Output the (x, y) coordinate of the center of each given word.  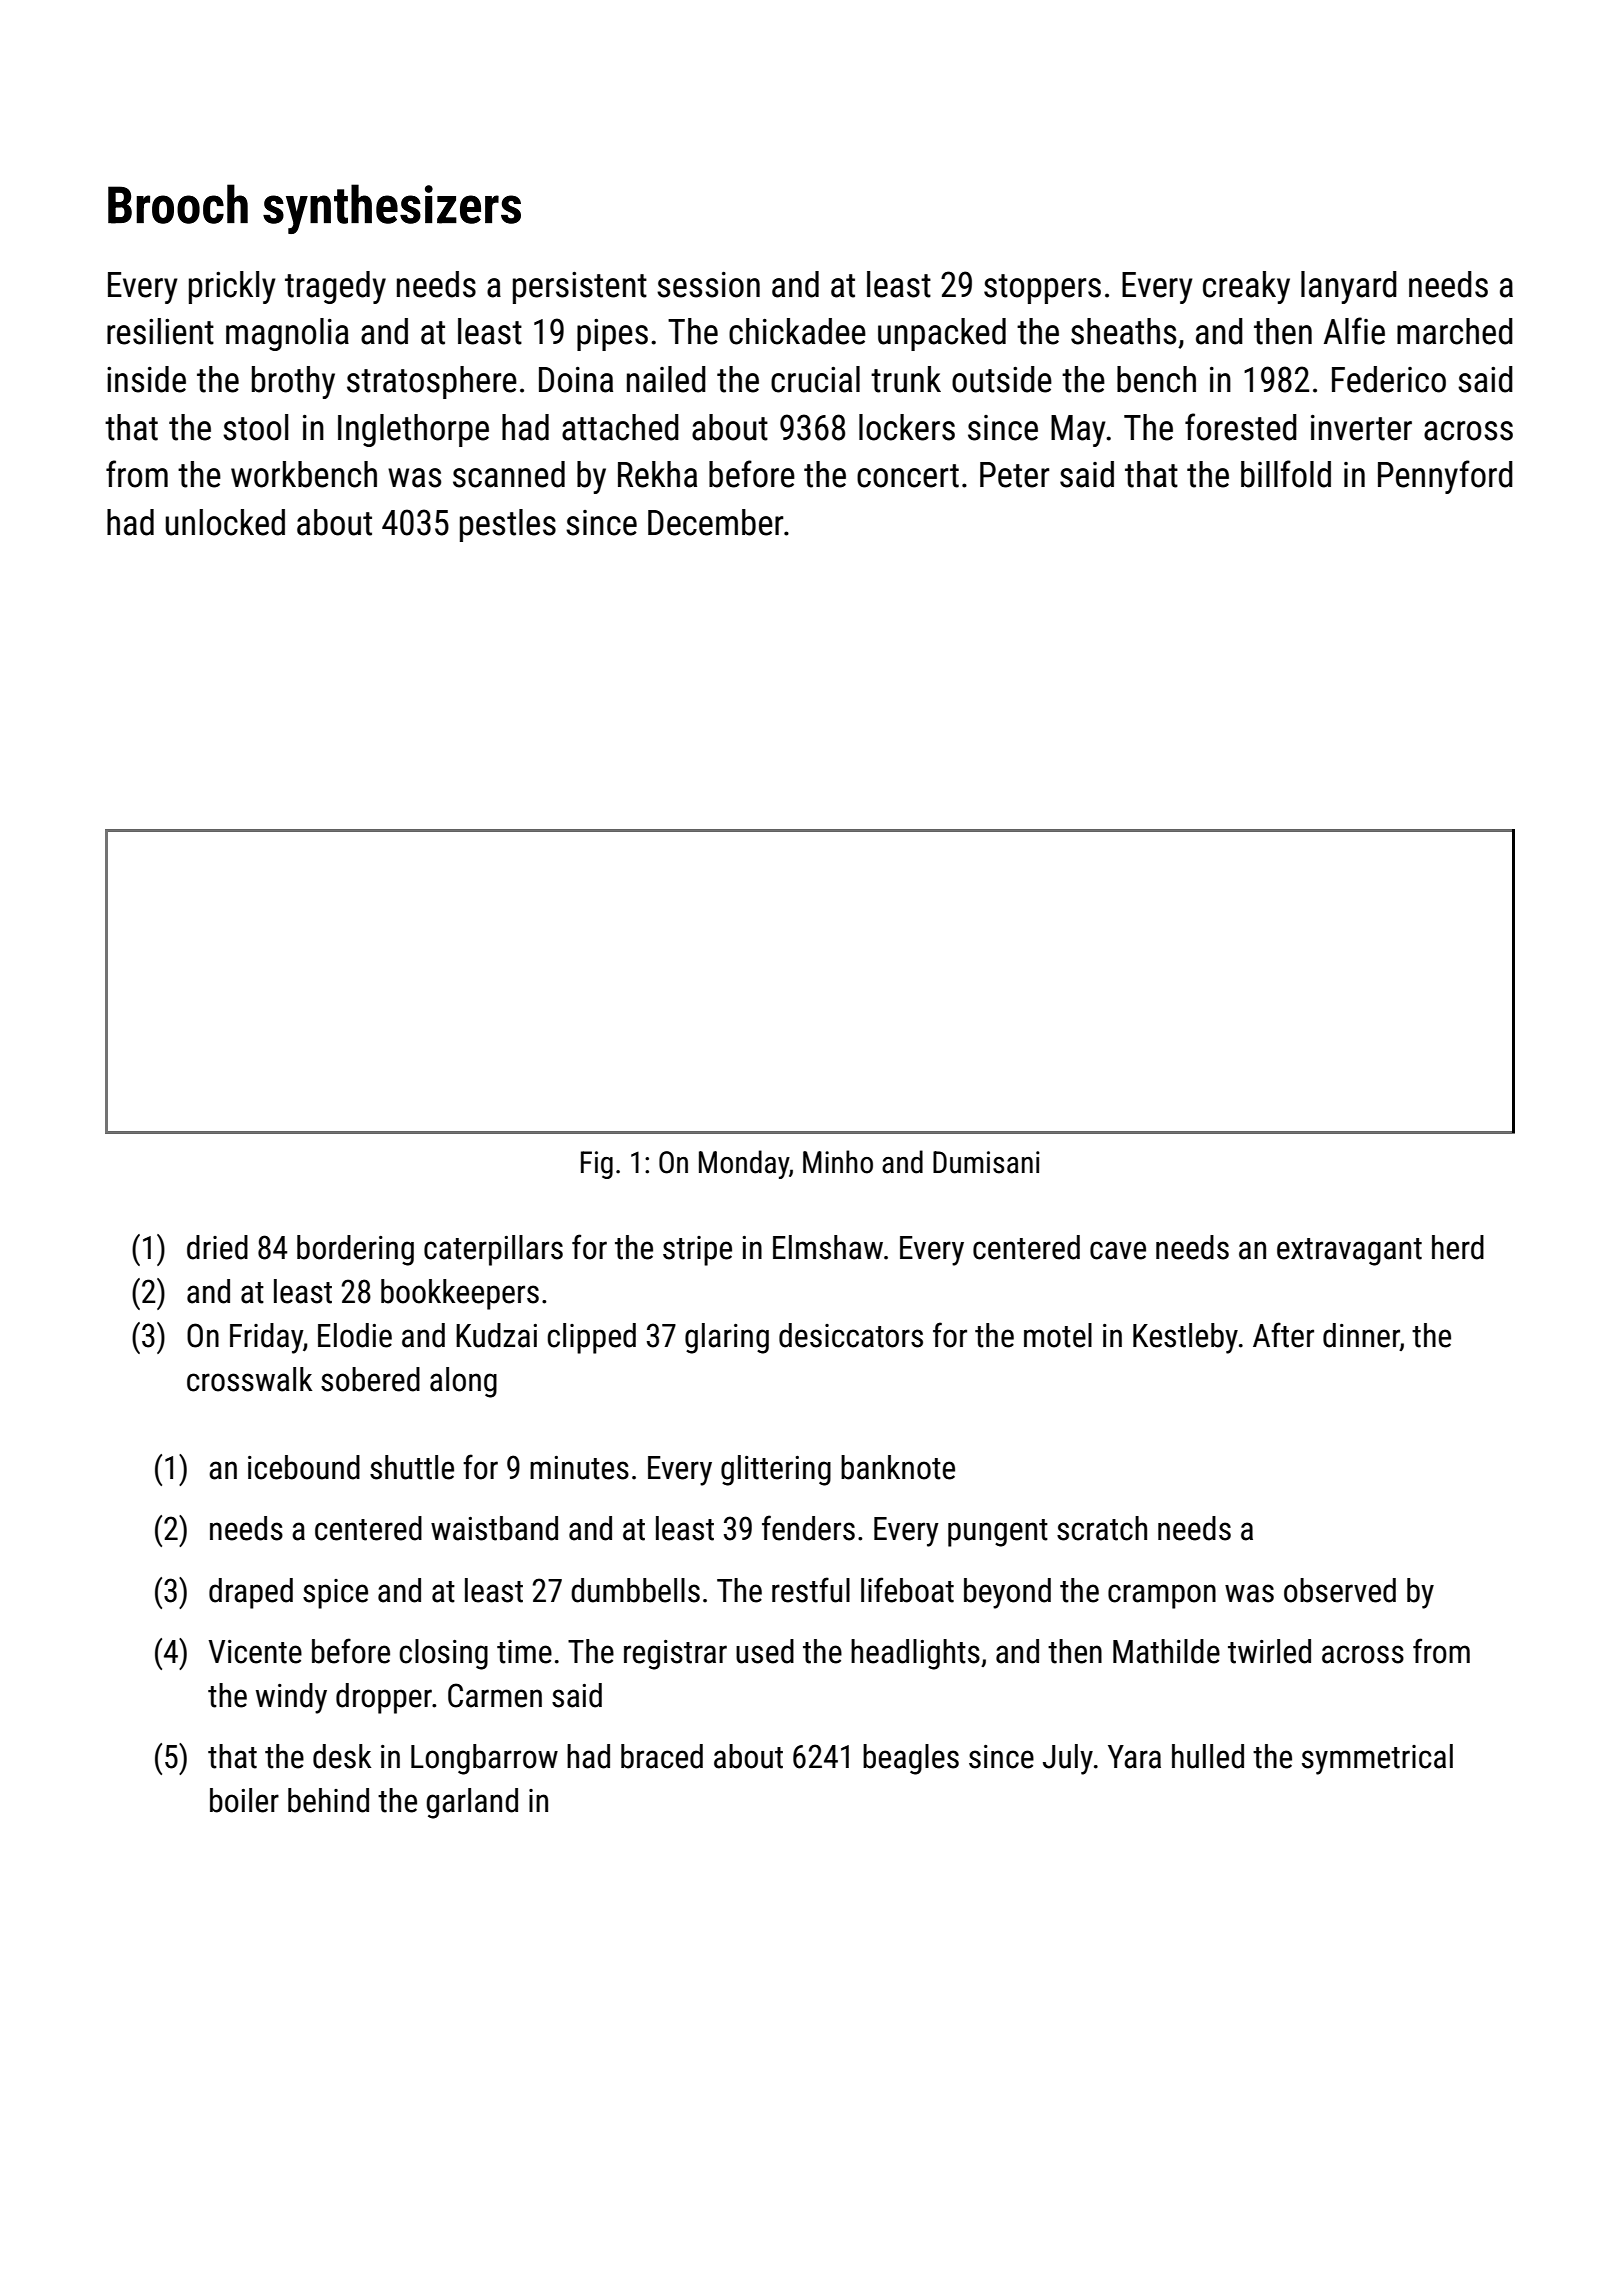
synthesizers (392, 209)
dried (217, 1247)
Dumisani (986, 1162)
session (708, 285)
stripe (697, 1251)
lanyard (1349, 287)
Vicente (255, 1652)
